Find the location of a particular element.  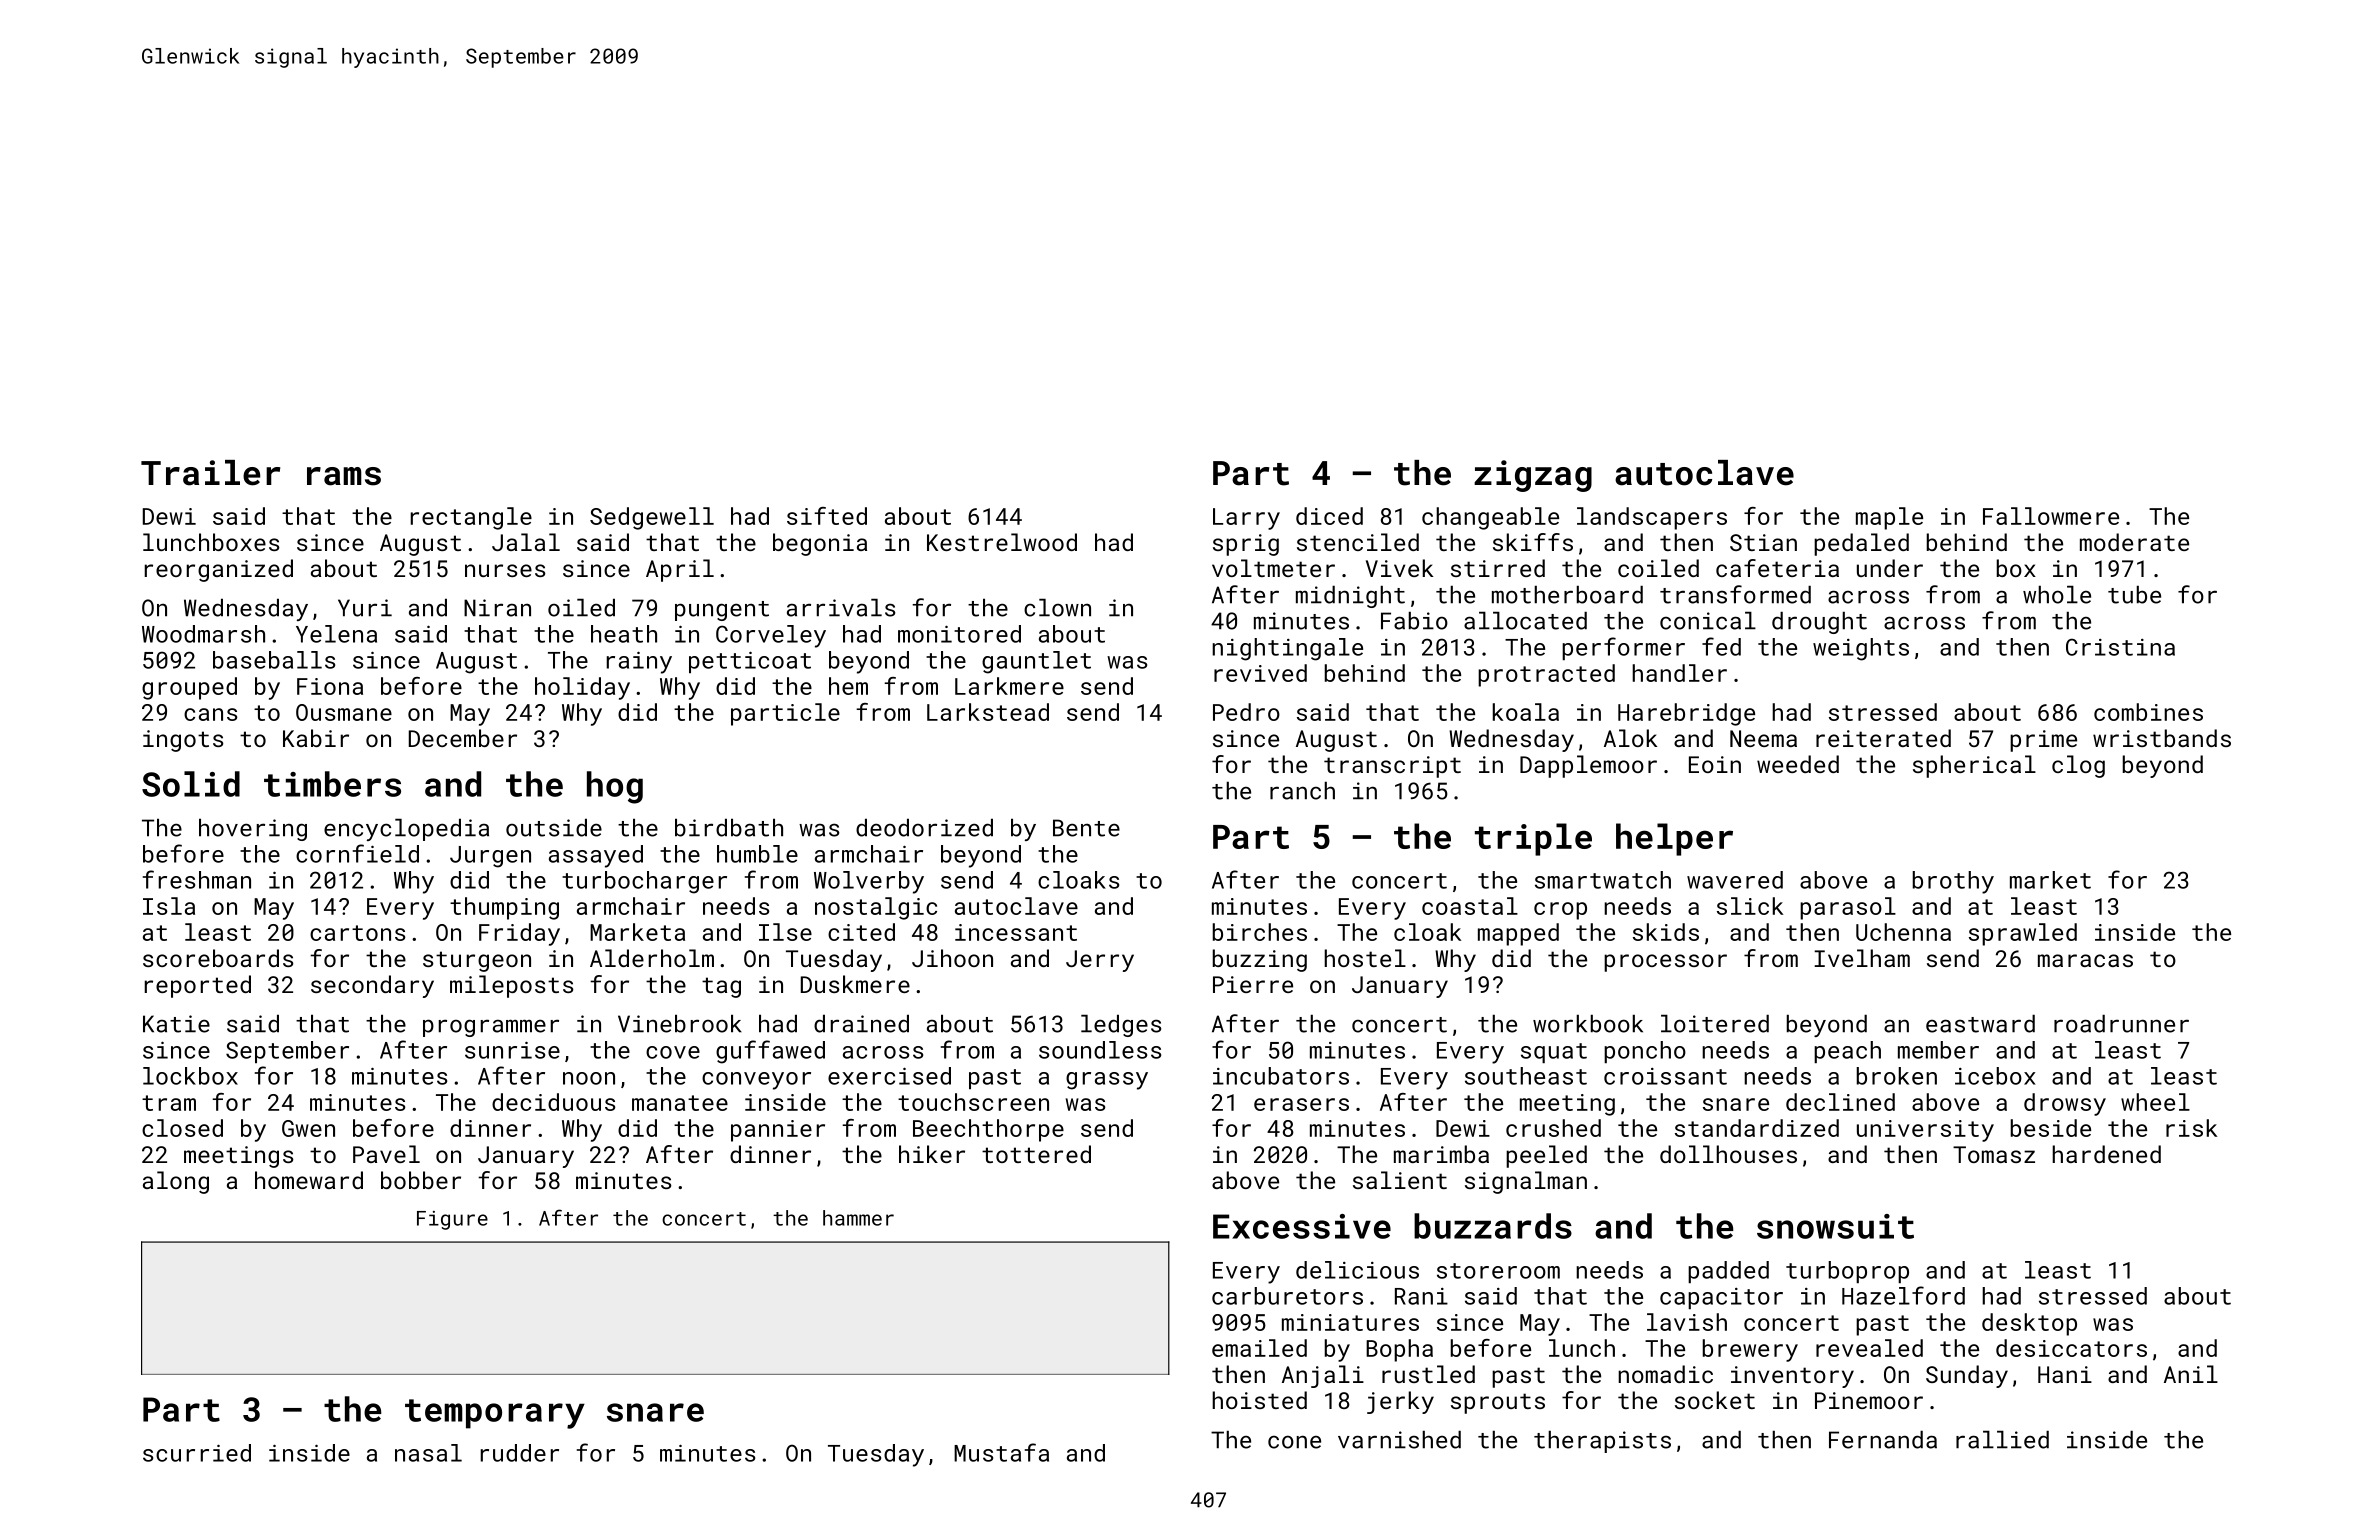

spherical is located at coordinates (1974, 766).
